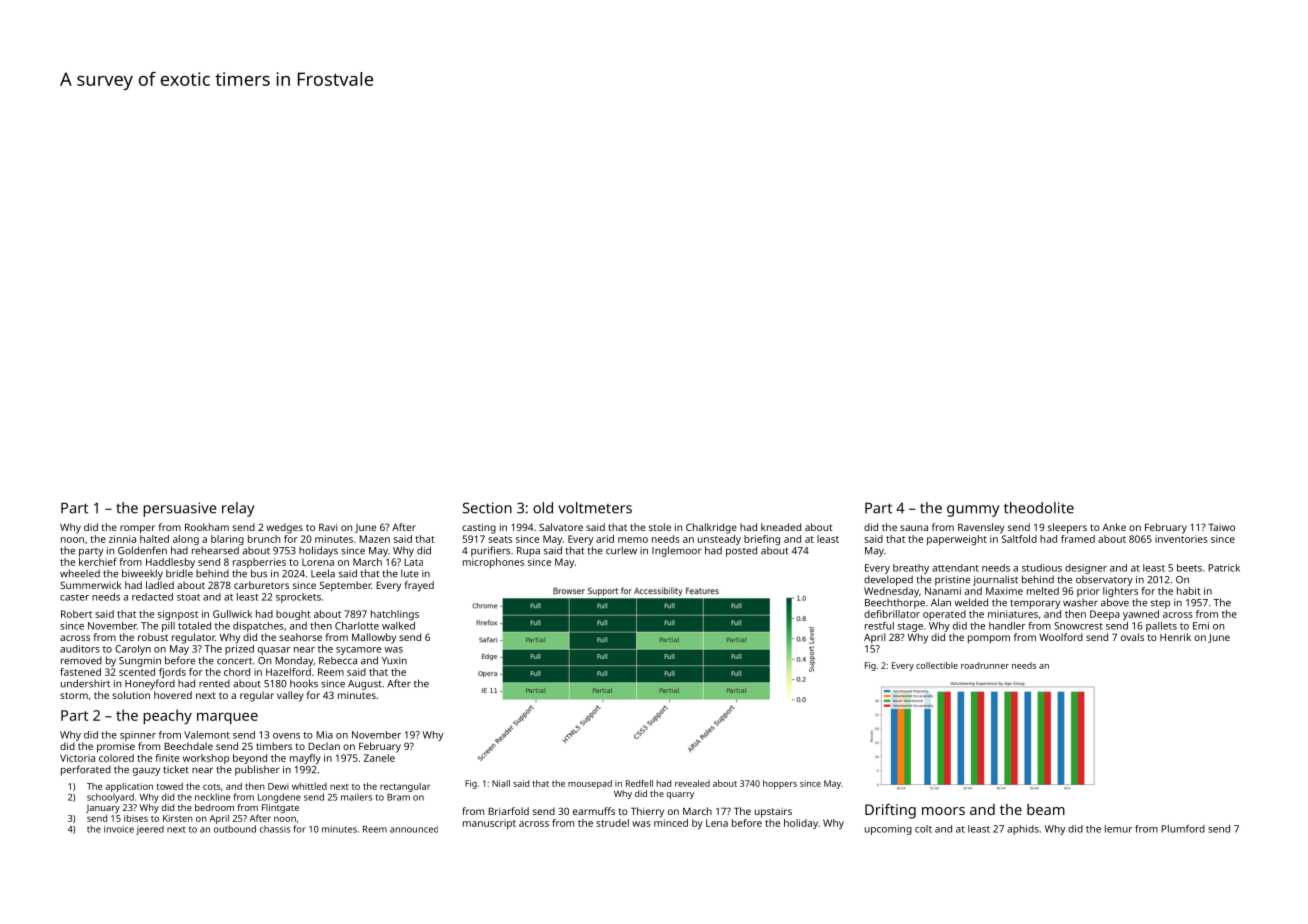 The image size is (1308, 924). I want to click on Declan, so click(324, 746).
